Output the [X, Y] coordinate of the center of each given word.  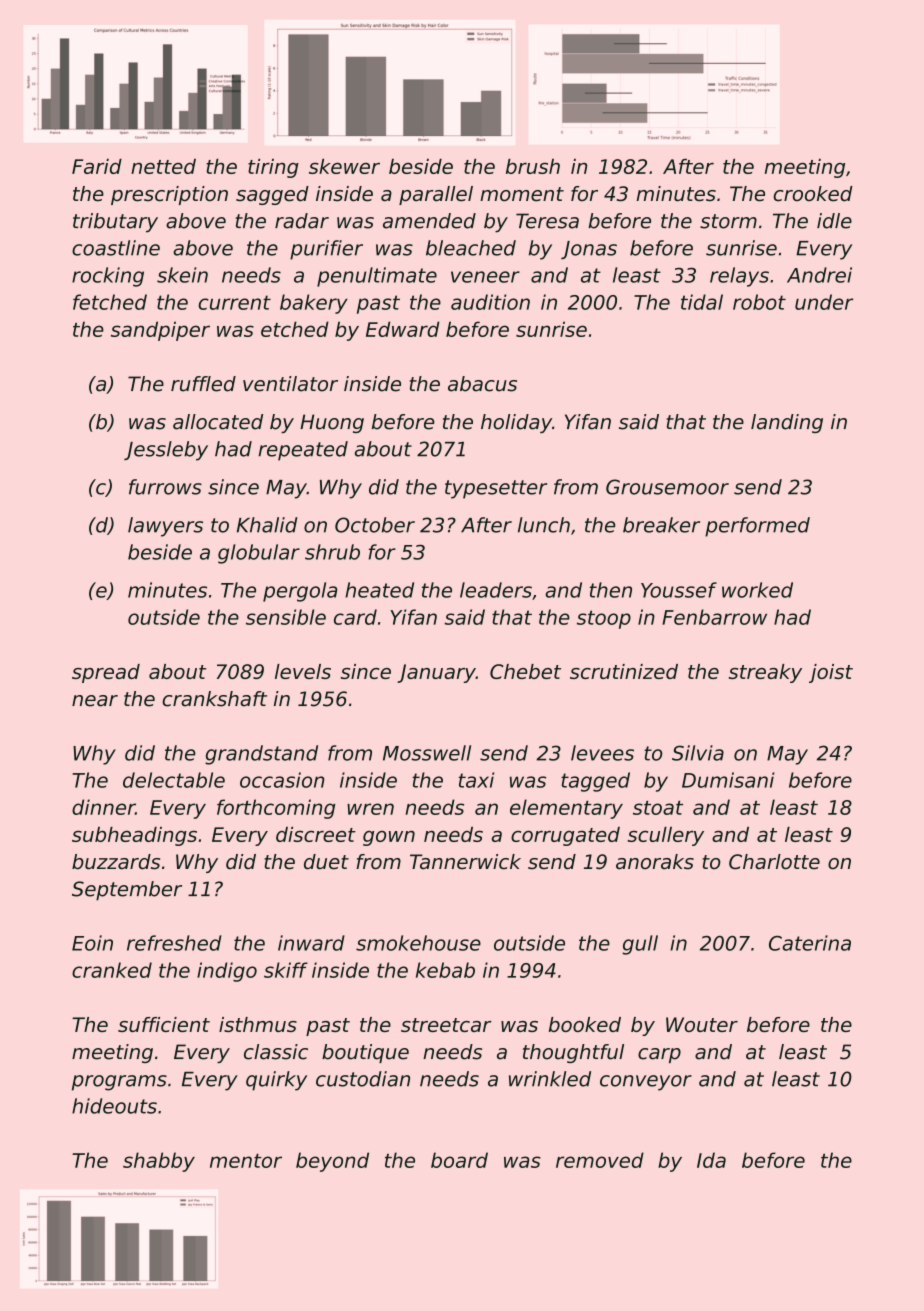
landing [787, 423]
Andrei [819, 275]
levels [303, 671]
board [459, 1160]
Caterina [810, 943]
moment [522, 194]
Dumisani [728, 780]
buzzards [116, 862]
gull [640, 945]
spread [106, 673]
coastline [116, 248]
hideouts [114, 1106]
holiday [516, 423]
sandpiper [160, 331]
